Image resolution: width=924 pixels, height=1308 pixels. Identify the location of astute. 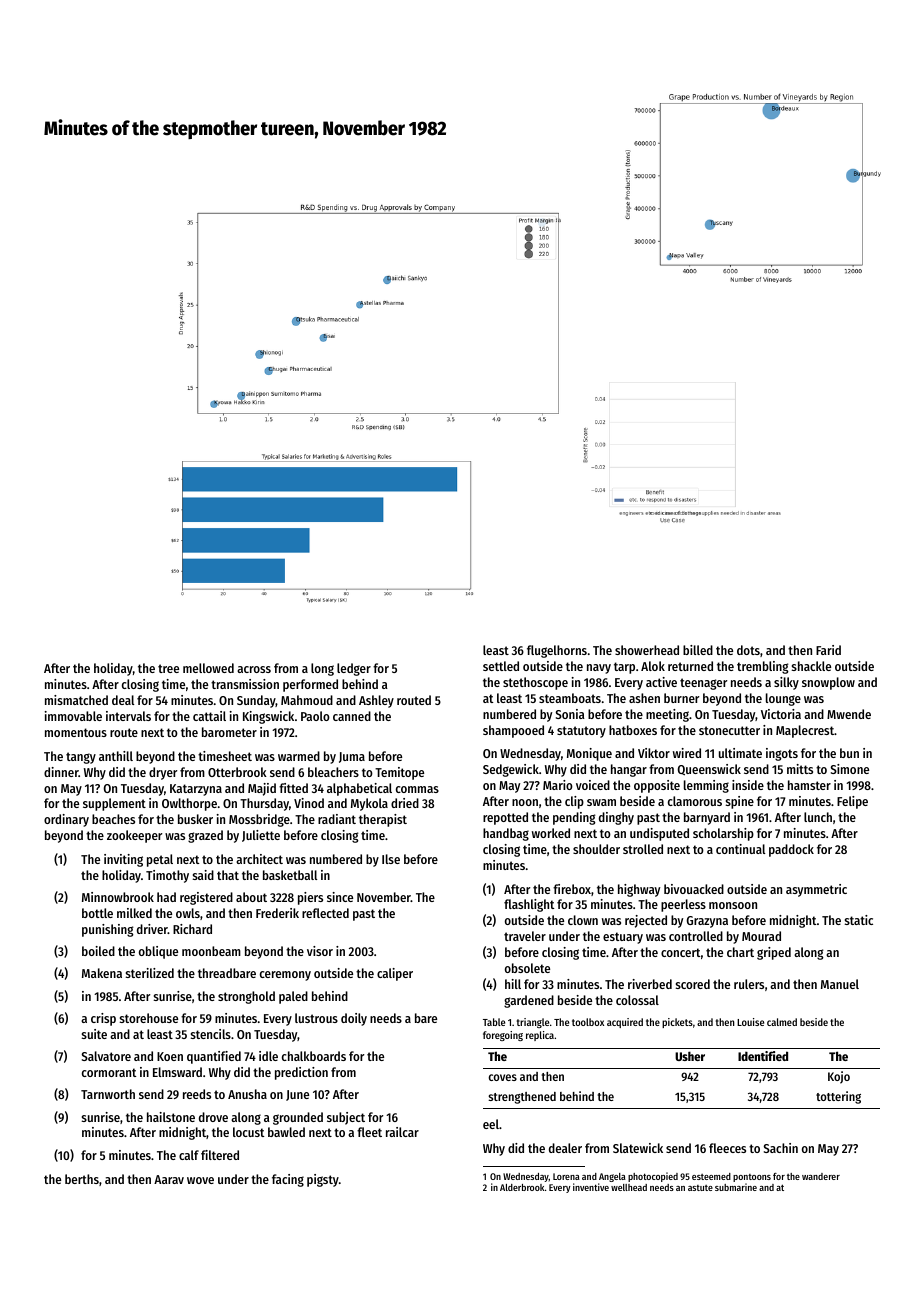
(700, 1188).
